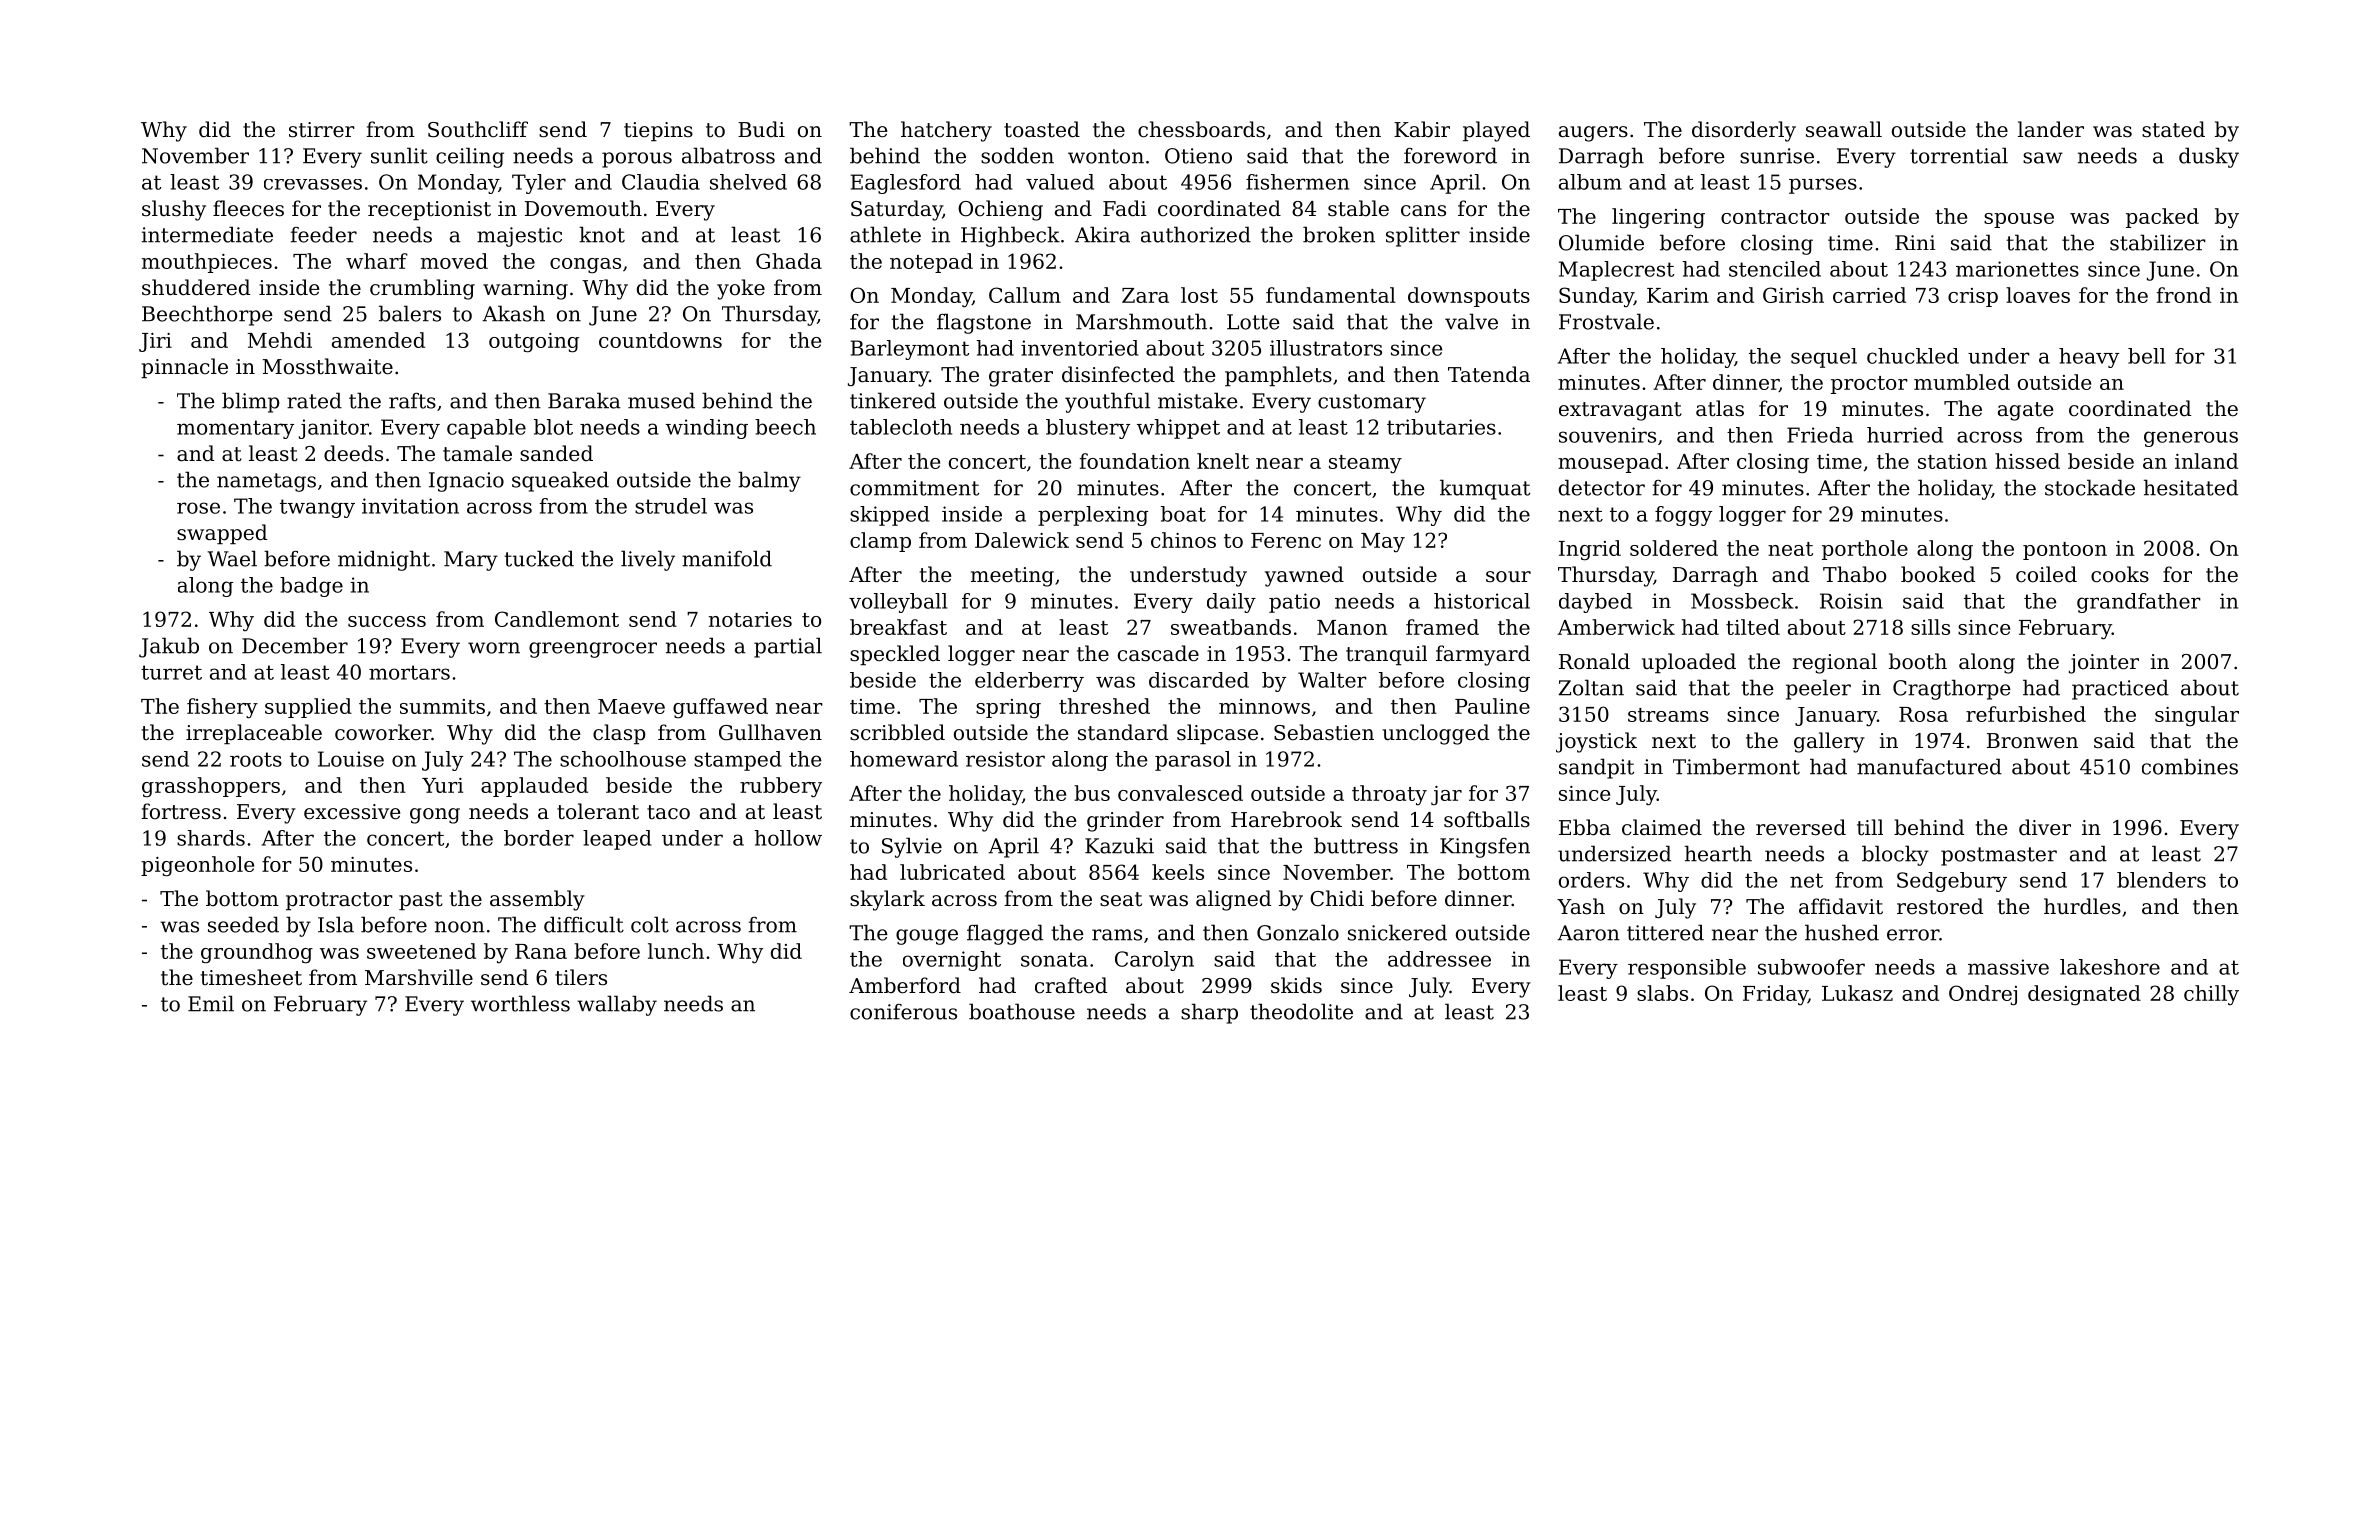 The width and height of the screenshot is (2380, 1540). I want to click on Emil, so click(211, 1003).
